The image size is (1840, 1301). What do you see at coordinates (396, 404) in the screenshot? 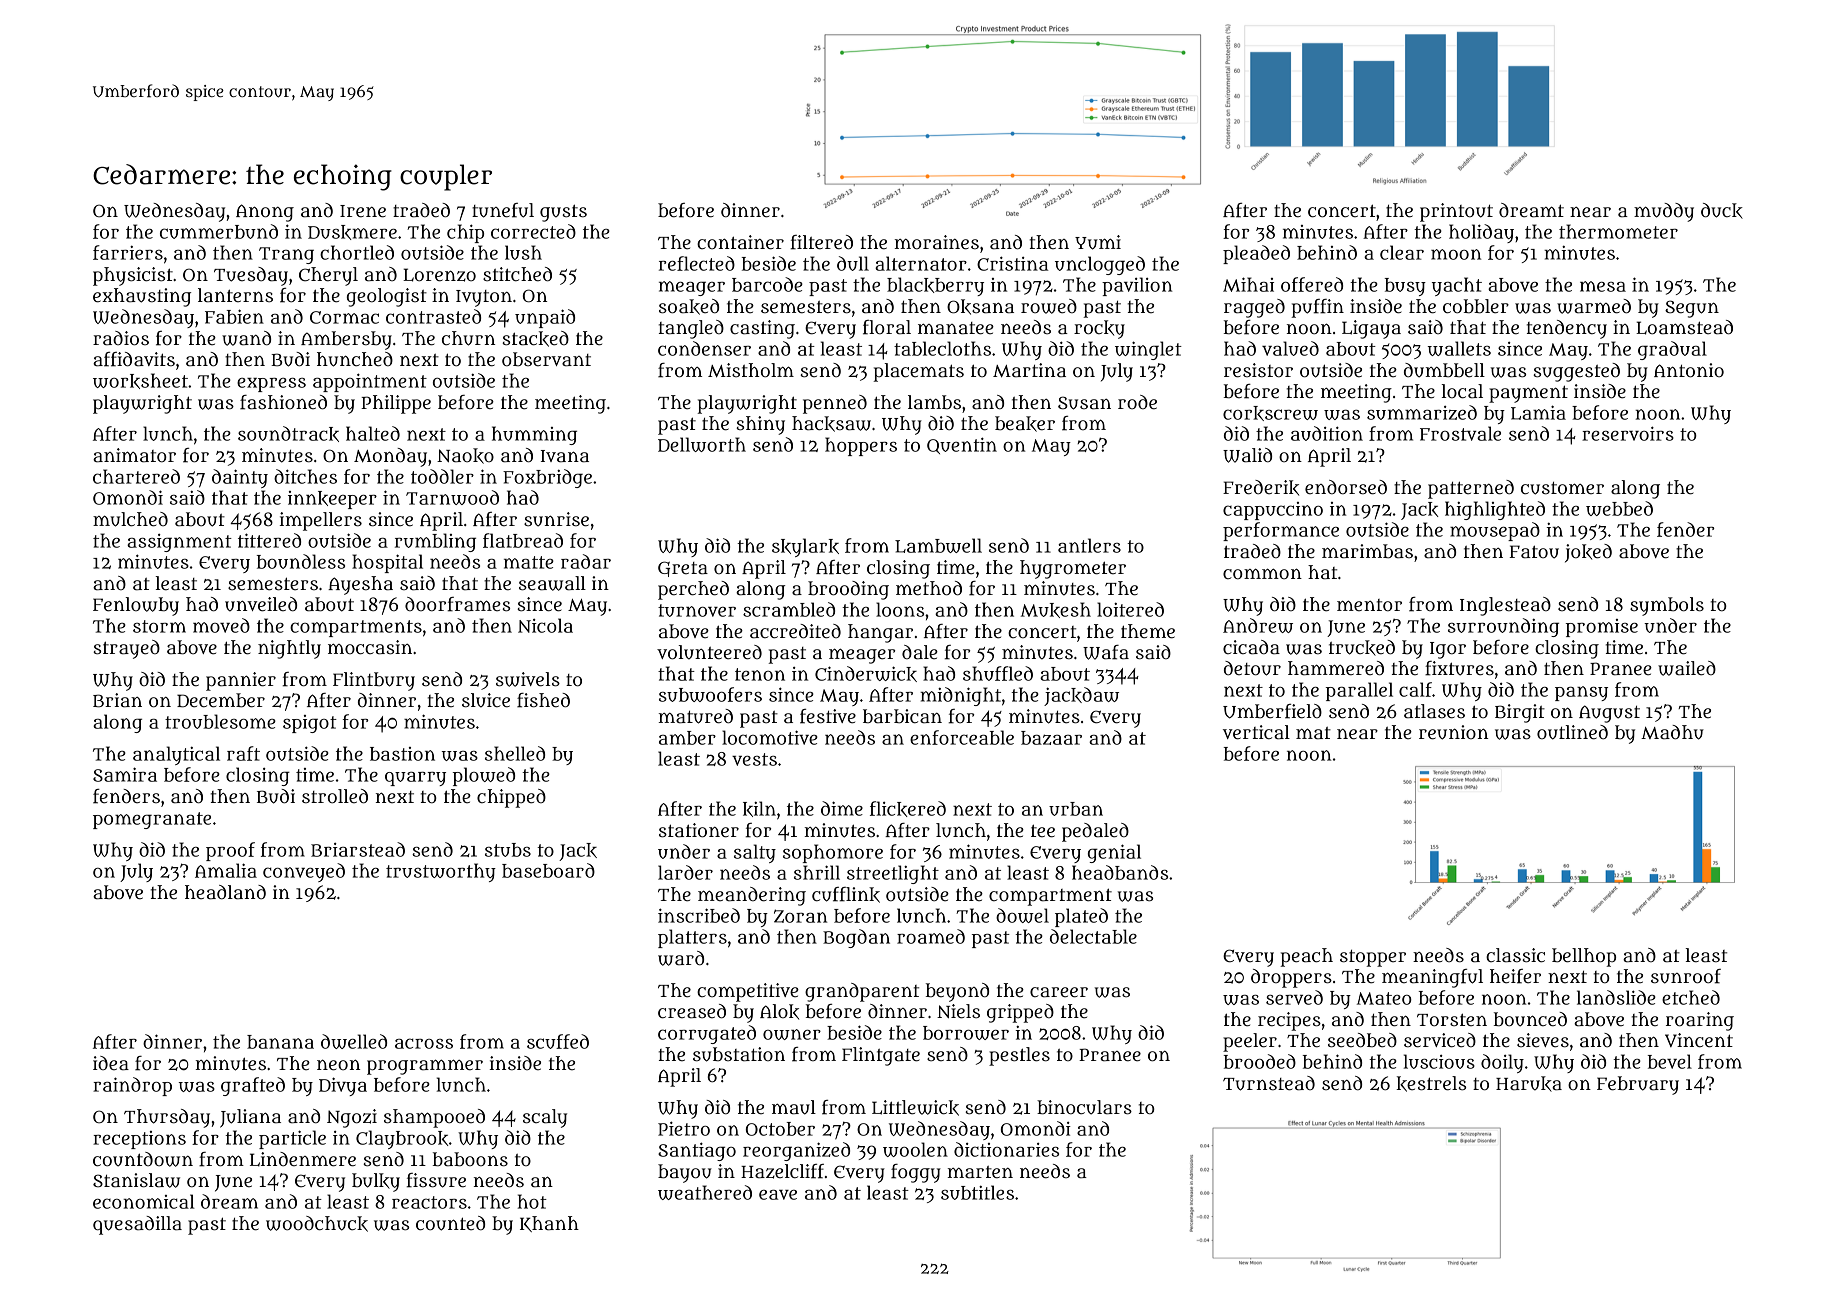
I see `Philippe` at bounding box center [396, 404].
